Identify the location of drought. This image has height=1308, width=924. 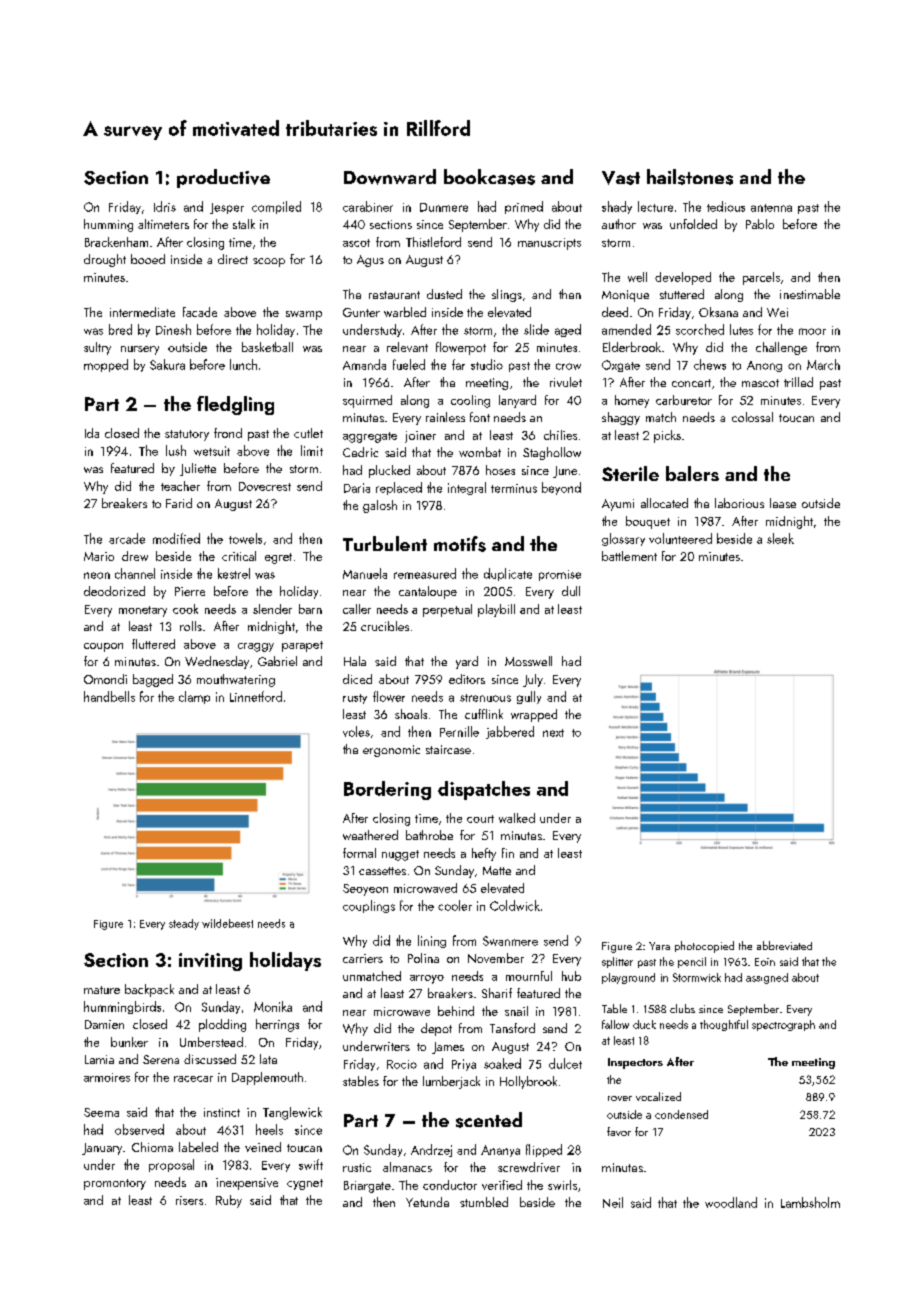
(105, 260).
